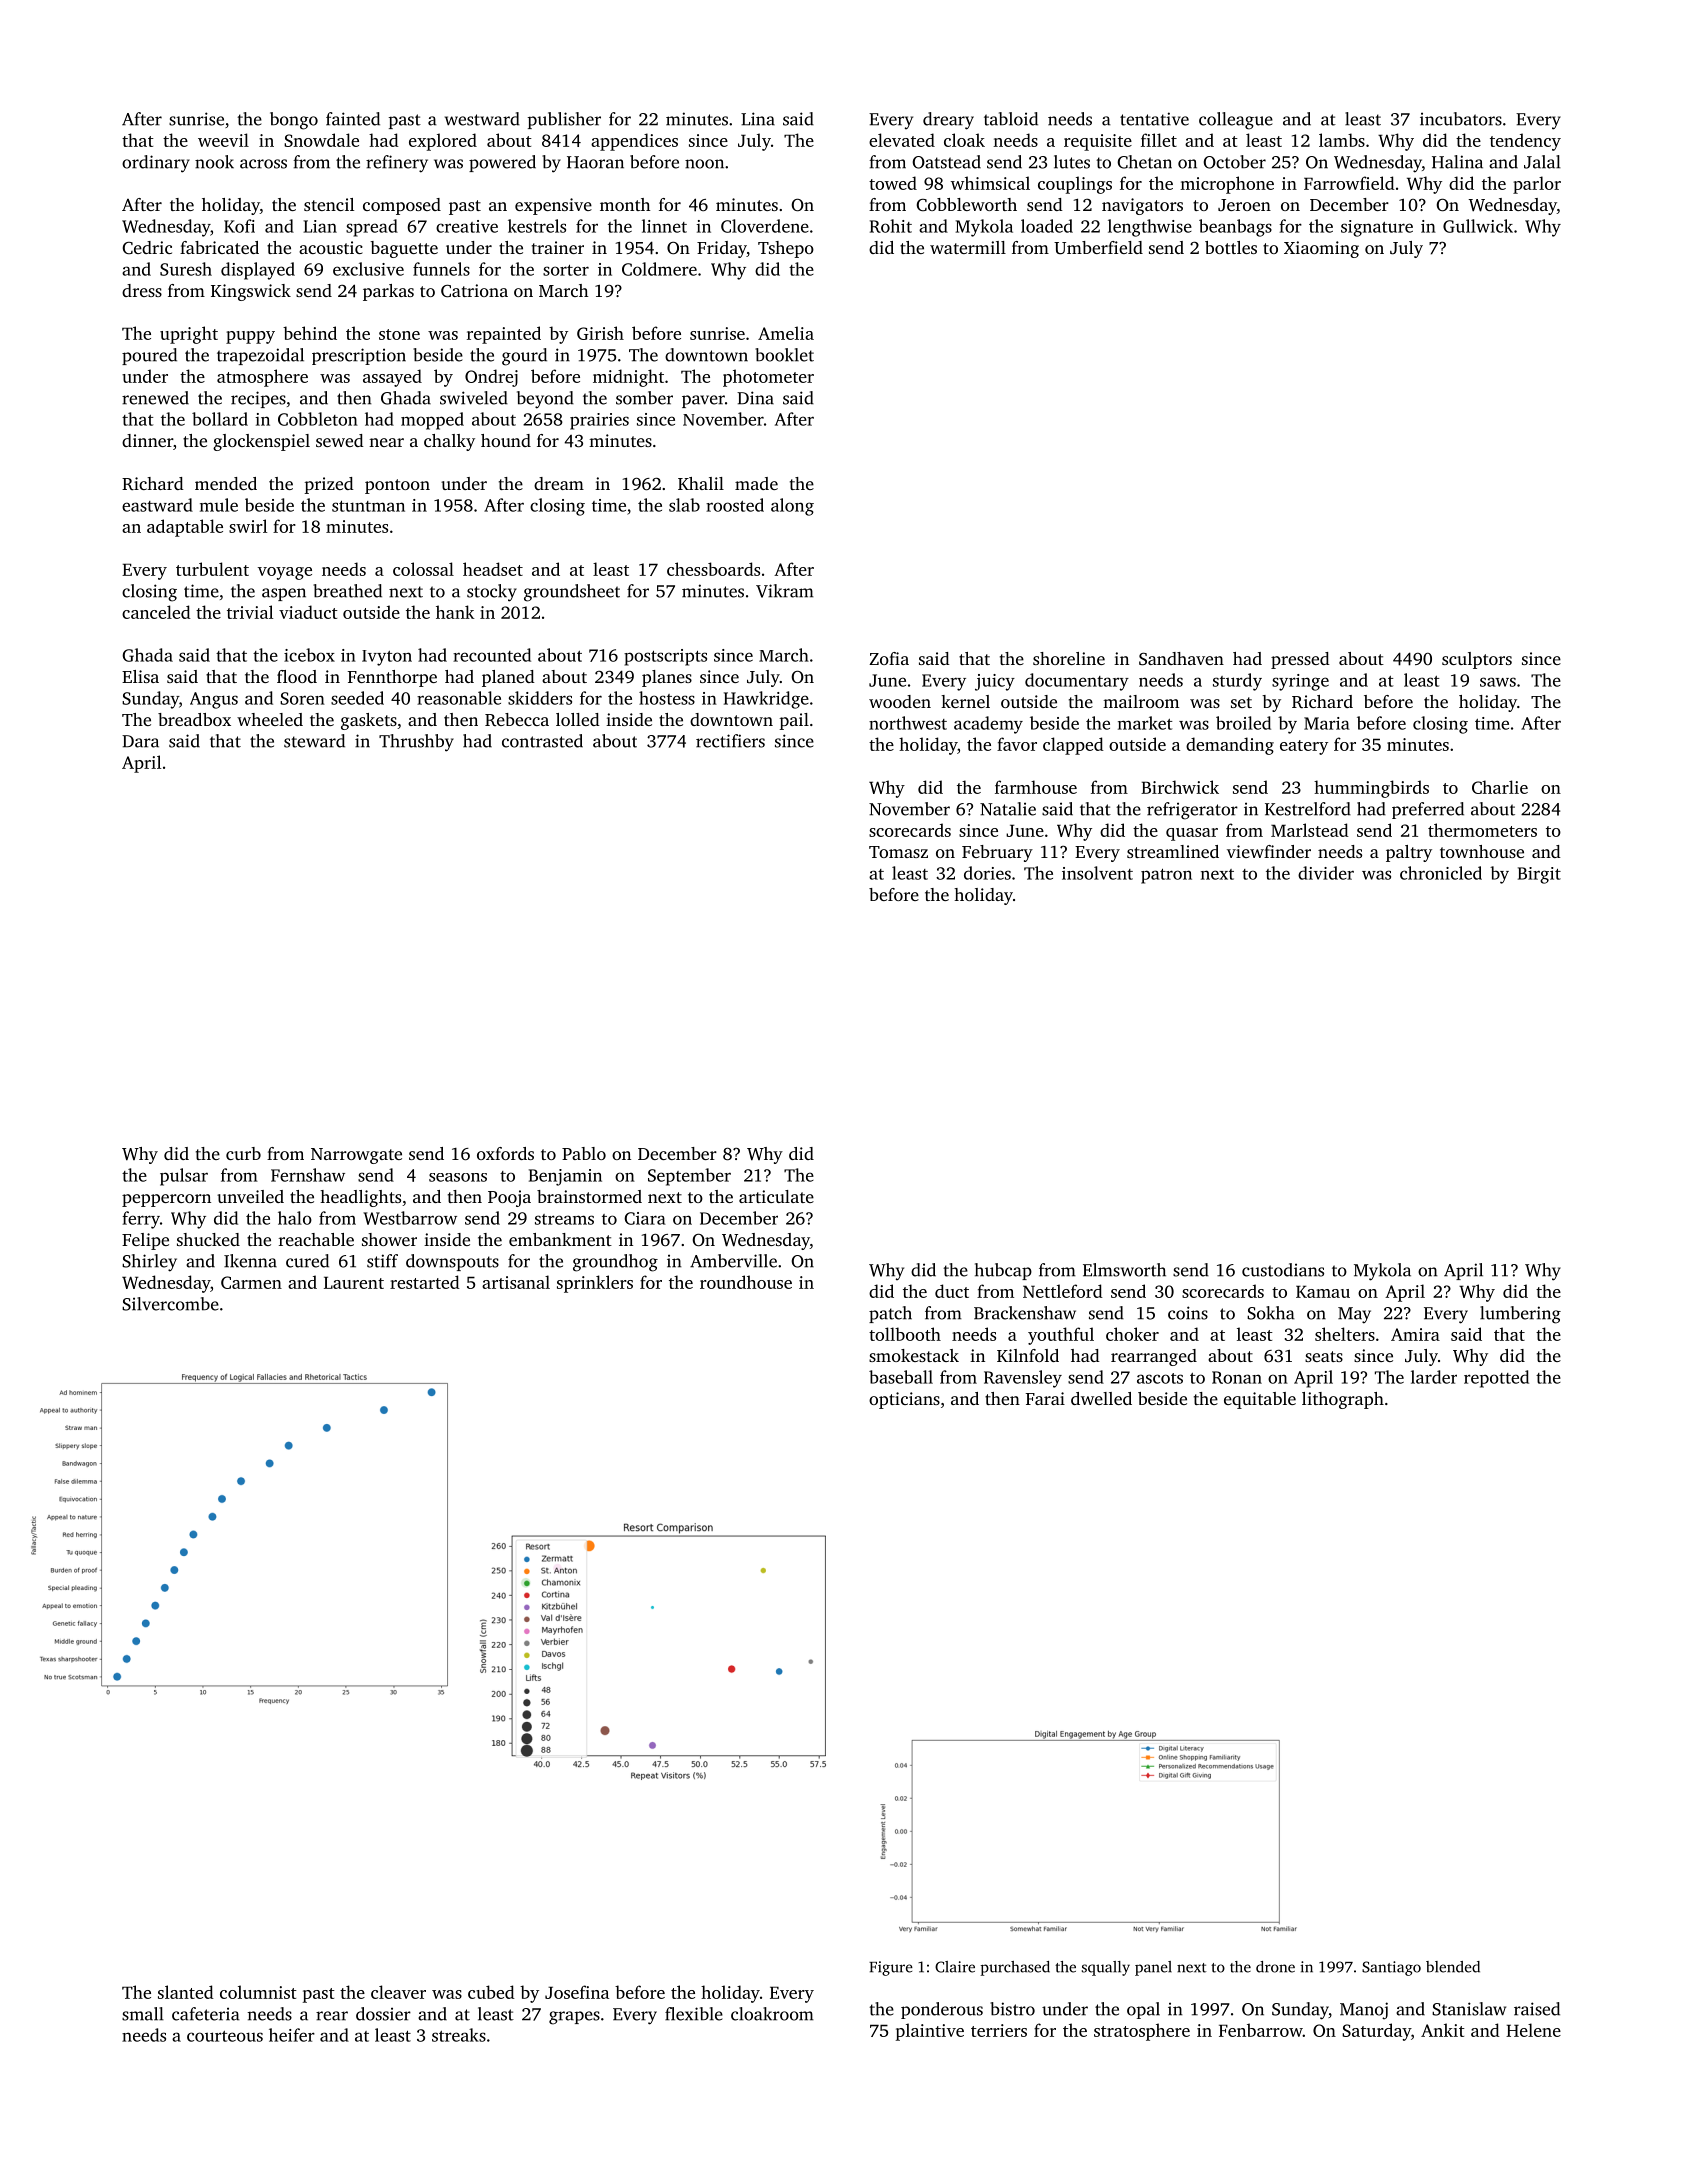  What do you see at coordinates (505, 1153) in the document?
I see `oxfords` at bounding box center [505, 1153].
